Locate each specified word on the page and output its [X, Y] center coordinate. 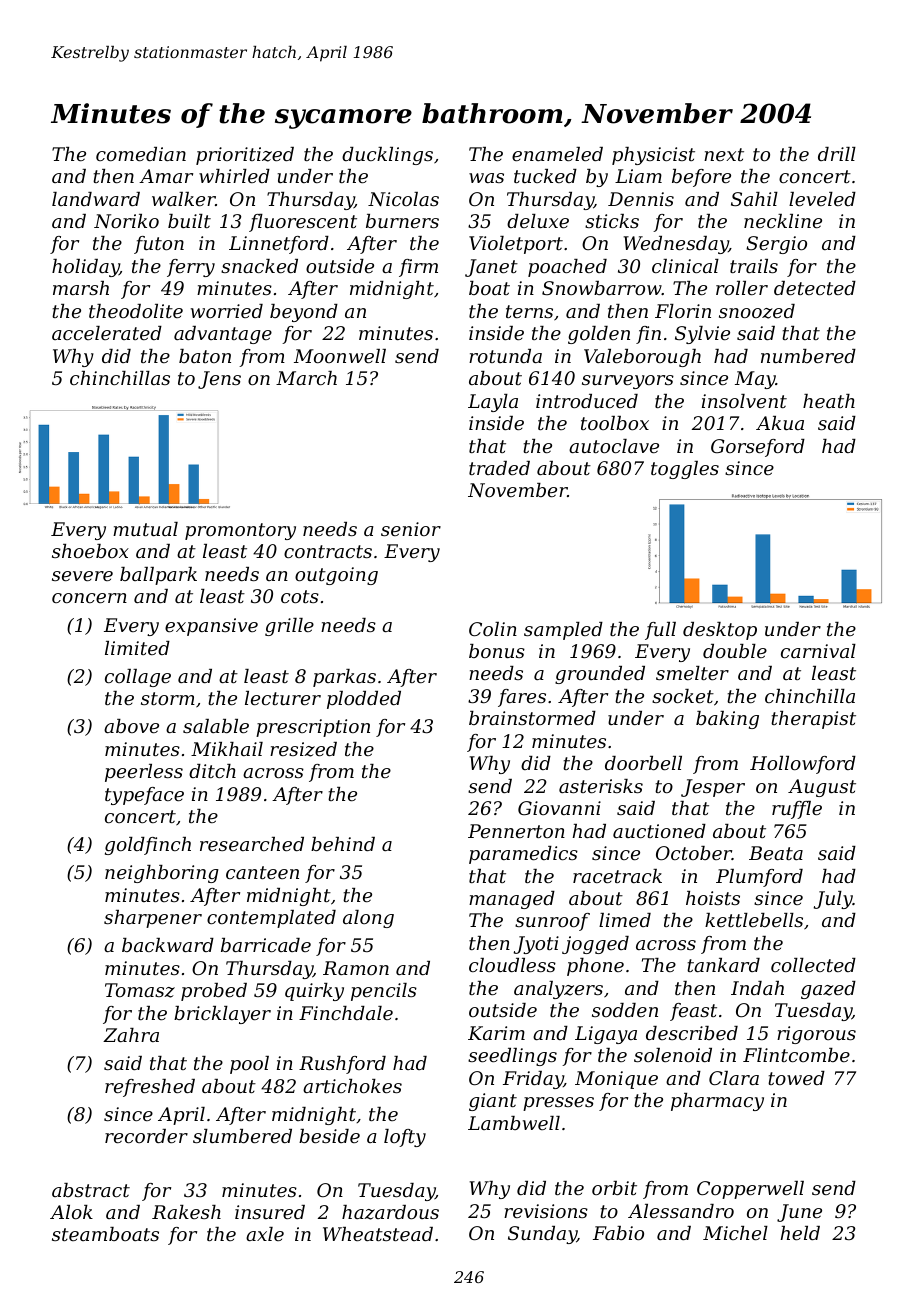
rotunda [505, 356]
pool [249, 1065]
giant [493, 1102]
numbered [808, 356]
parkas [344, 678]
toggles [685, 470]
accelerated [107, 333]
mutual [145, 529]
